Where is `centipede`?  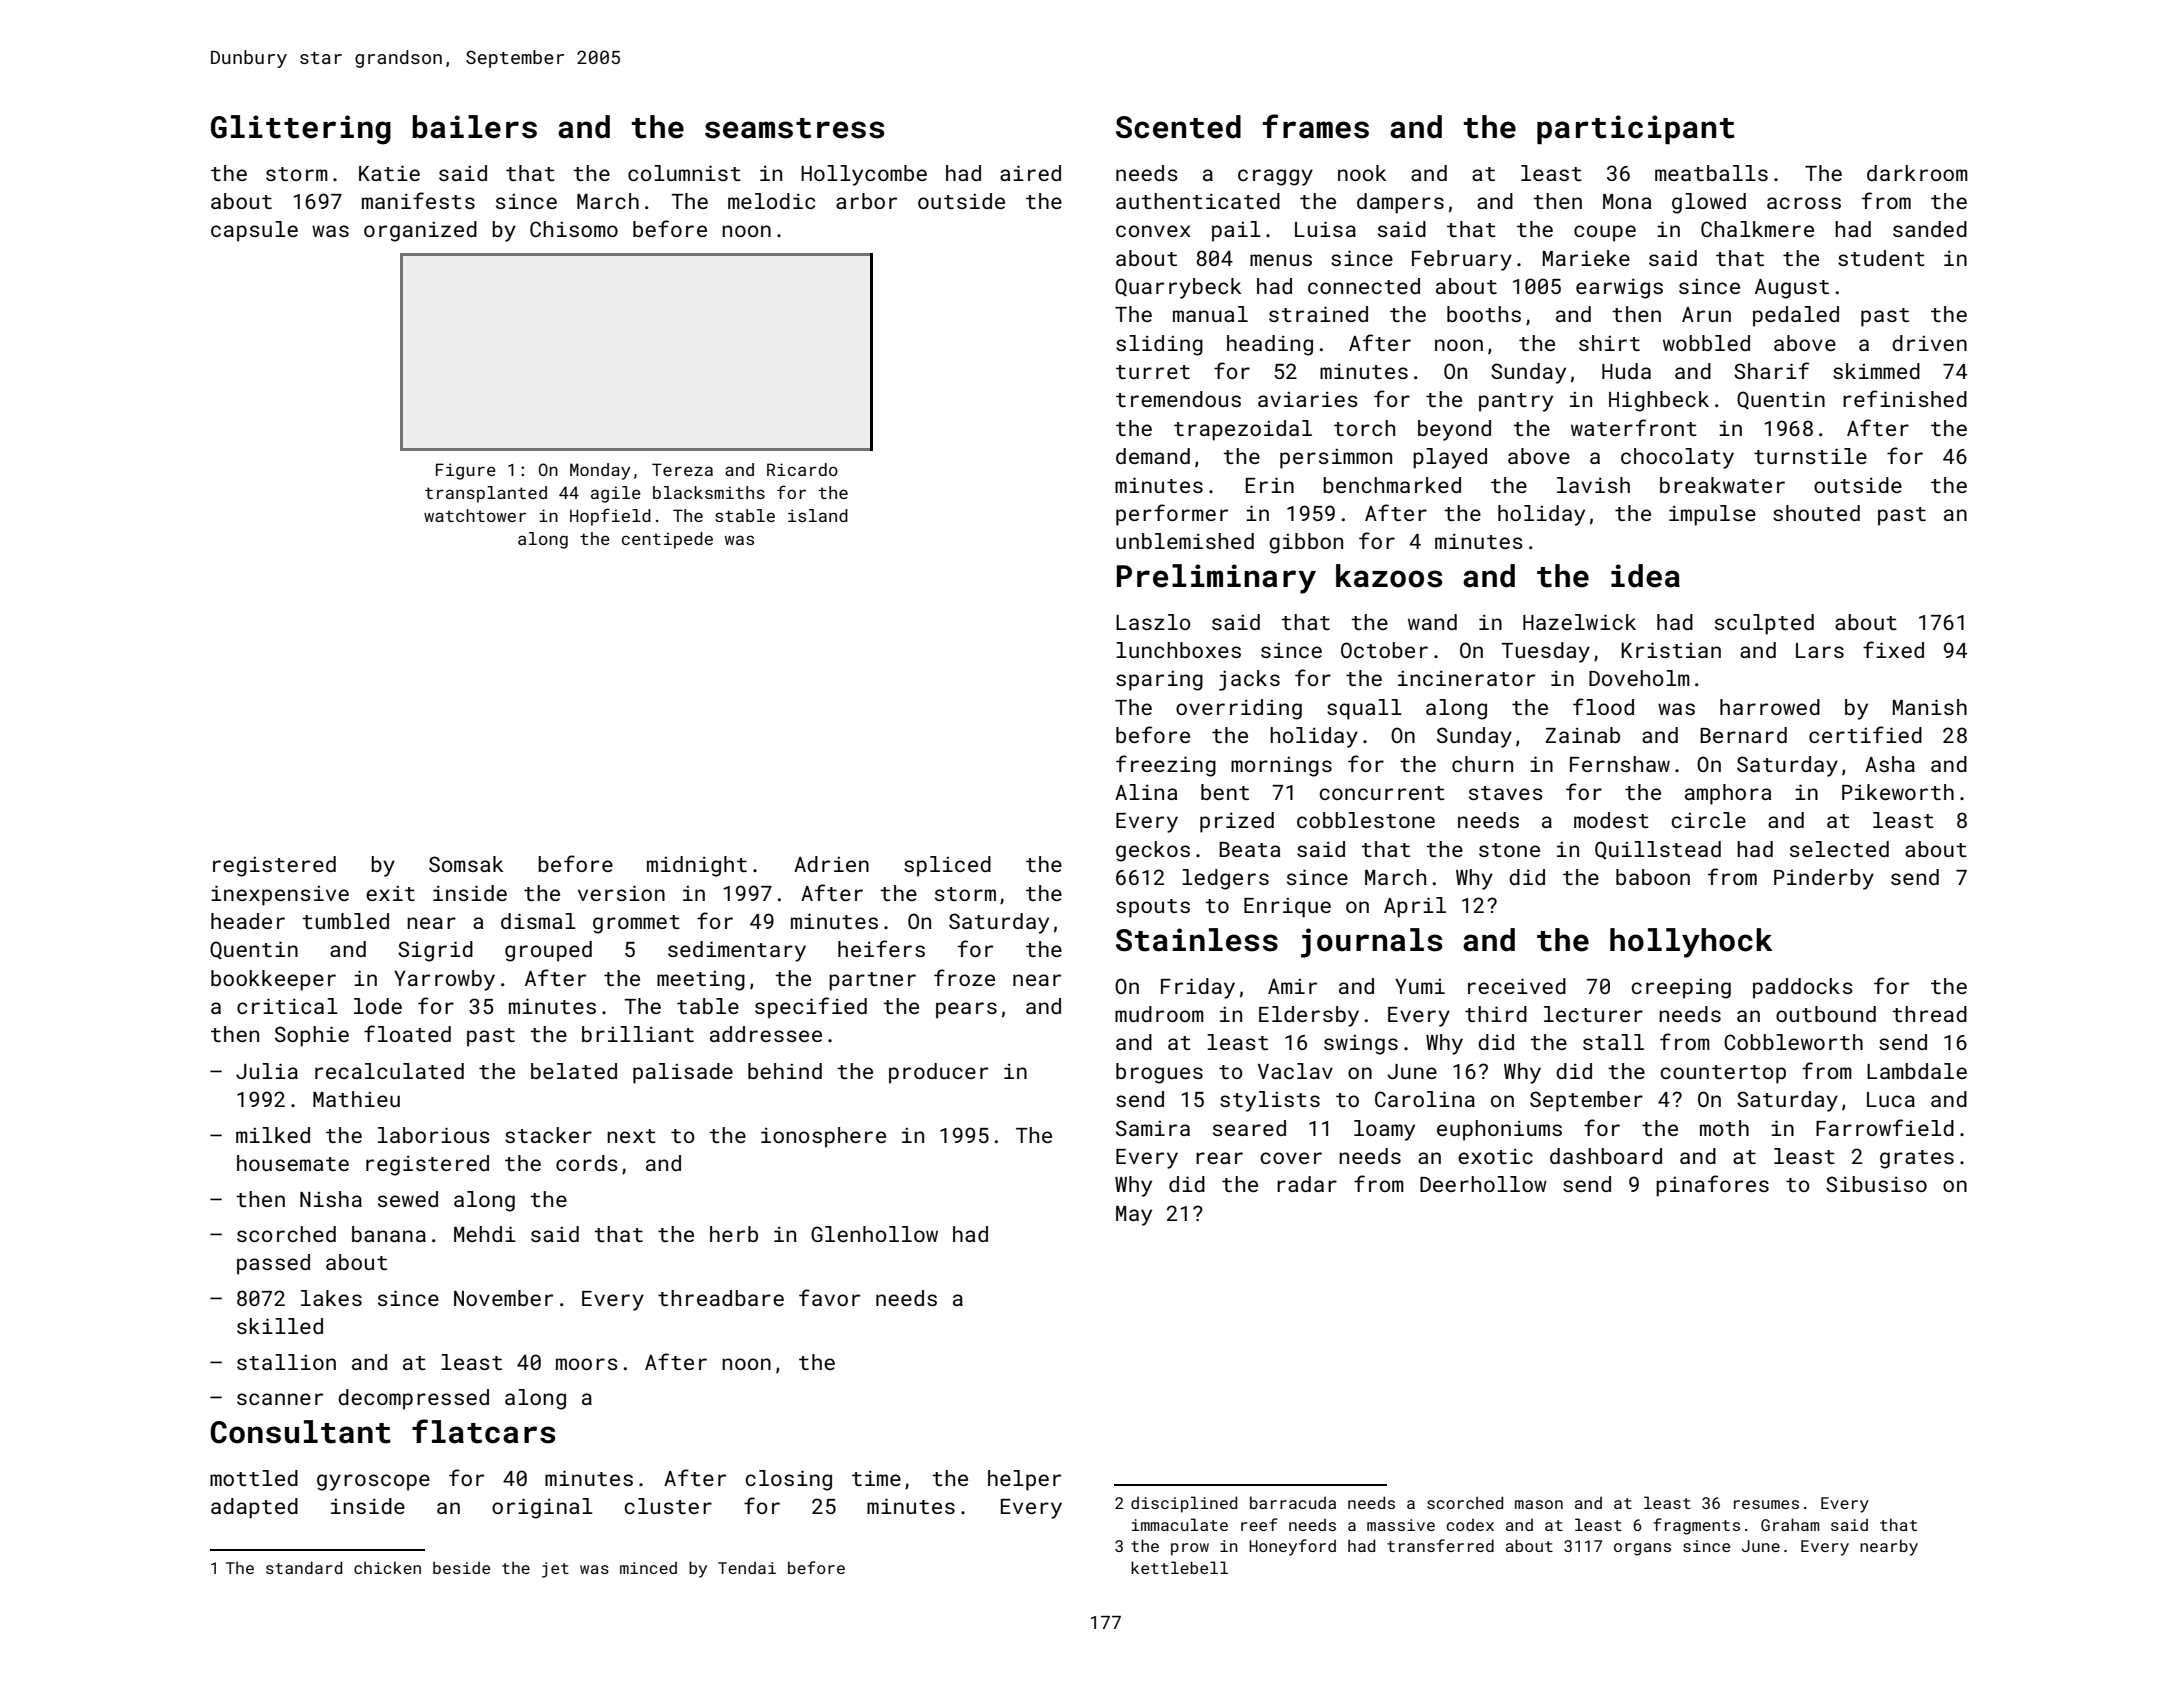 centipede is located at coordinates (667, 540).
